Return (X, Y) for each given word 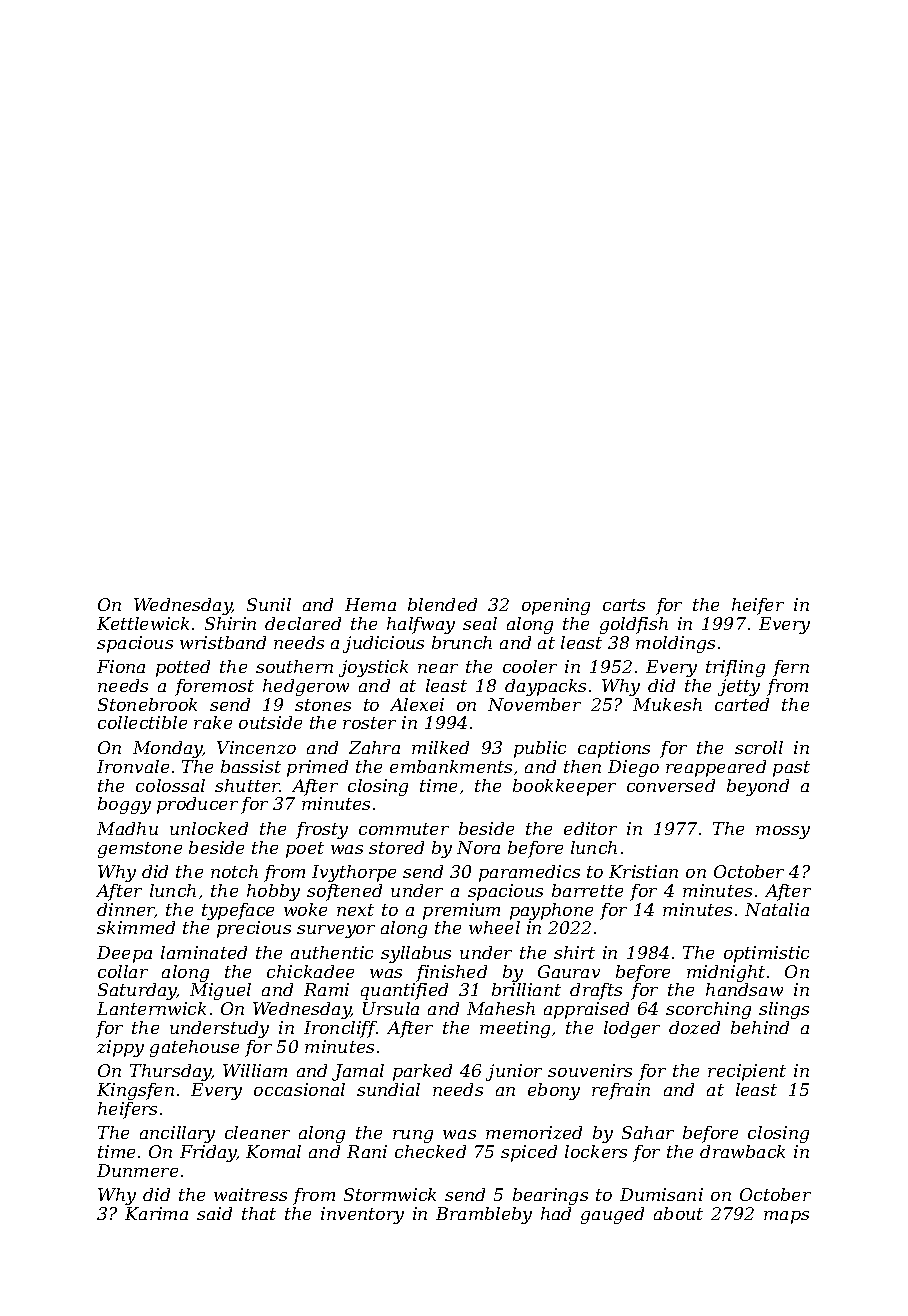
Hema (370, 604)
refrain (621, 1091)
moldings (675, 644)
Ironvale (133, 766)
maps (786, 1217)
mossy (783, 832)
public (540, 749)
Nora (478, 847)
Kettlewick (143, 623)
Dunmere (137, 1170)
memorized (534, 1132)
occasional (299, 1089)
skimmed (136, 927)
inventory (362, 1215)
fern (791, 668)
